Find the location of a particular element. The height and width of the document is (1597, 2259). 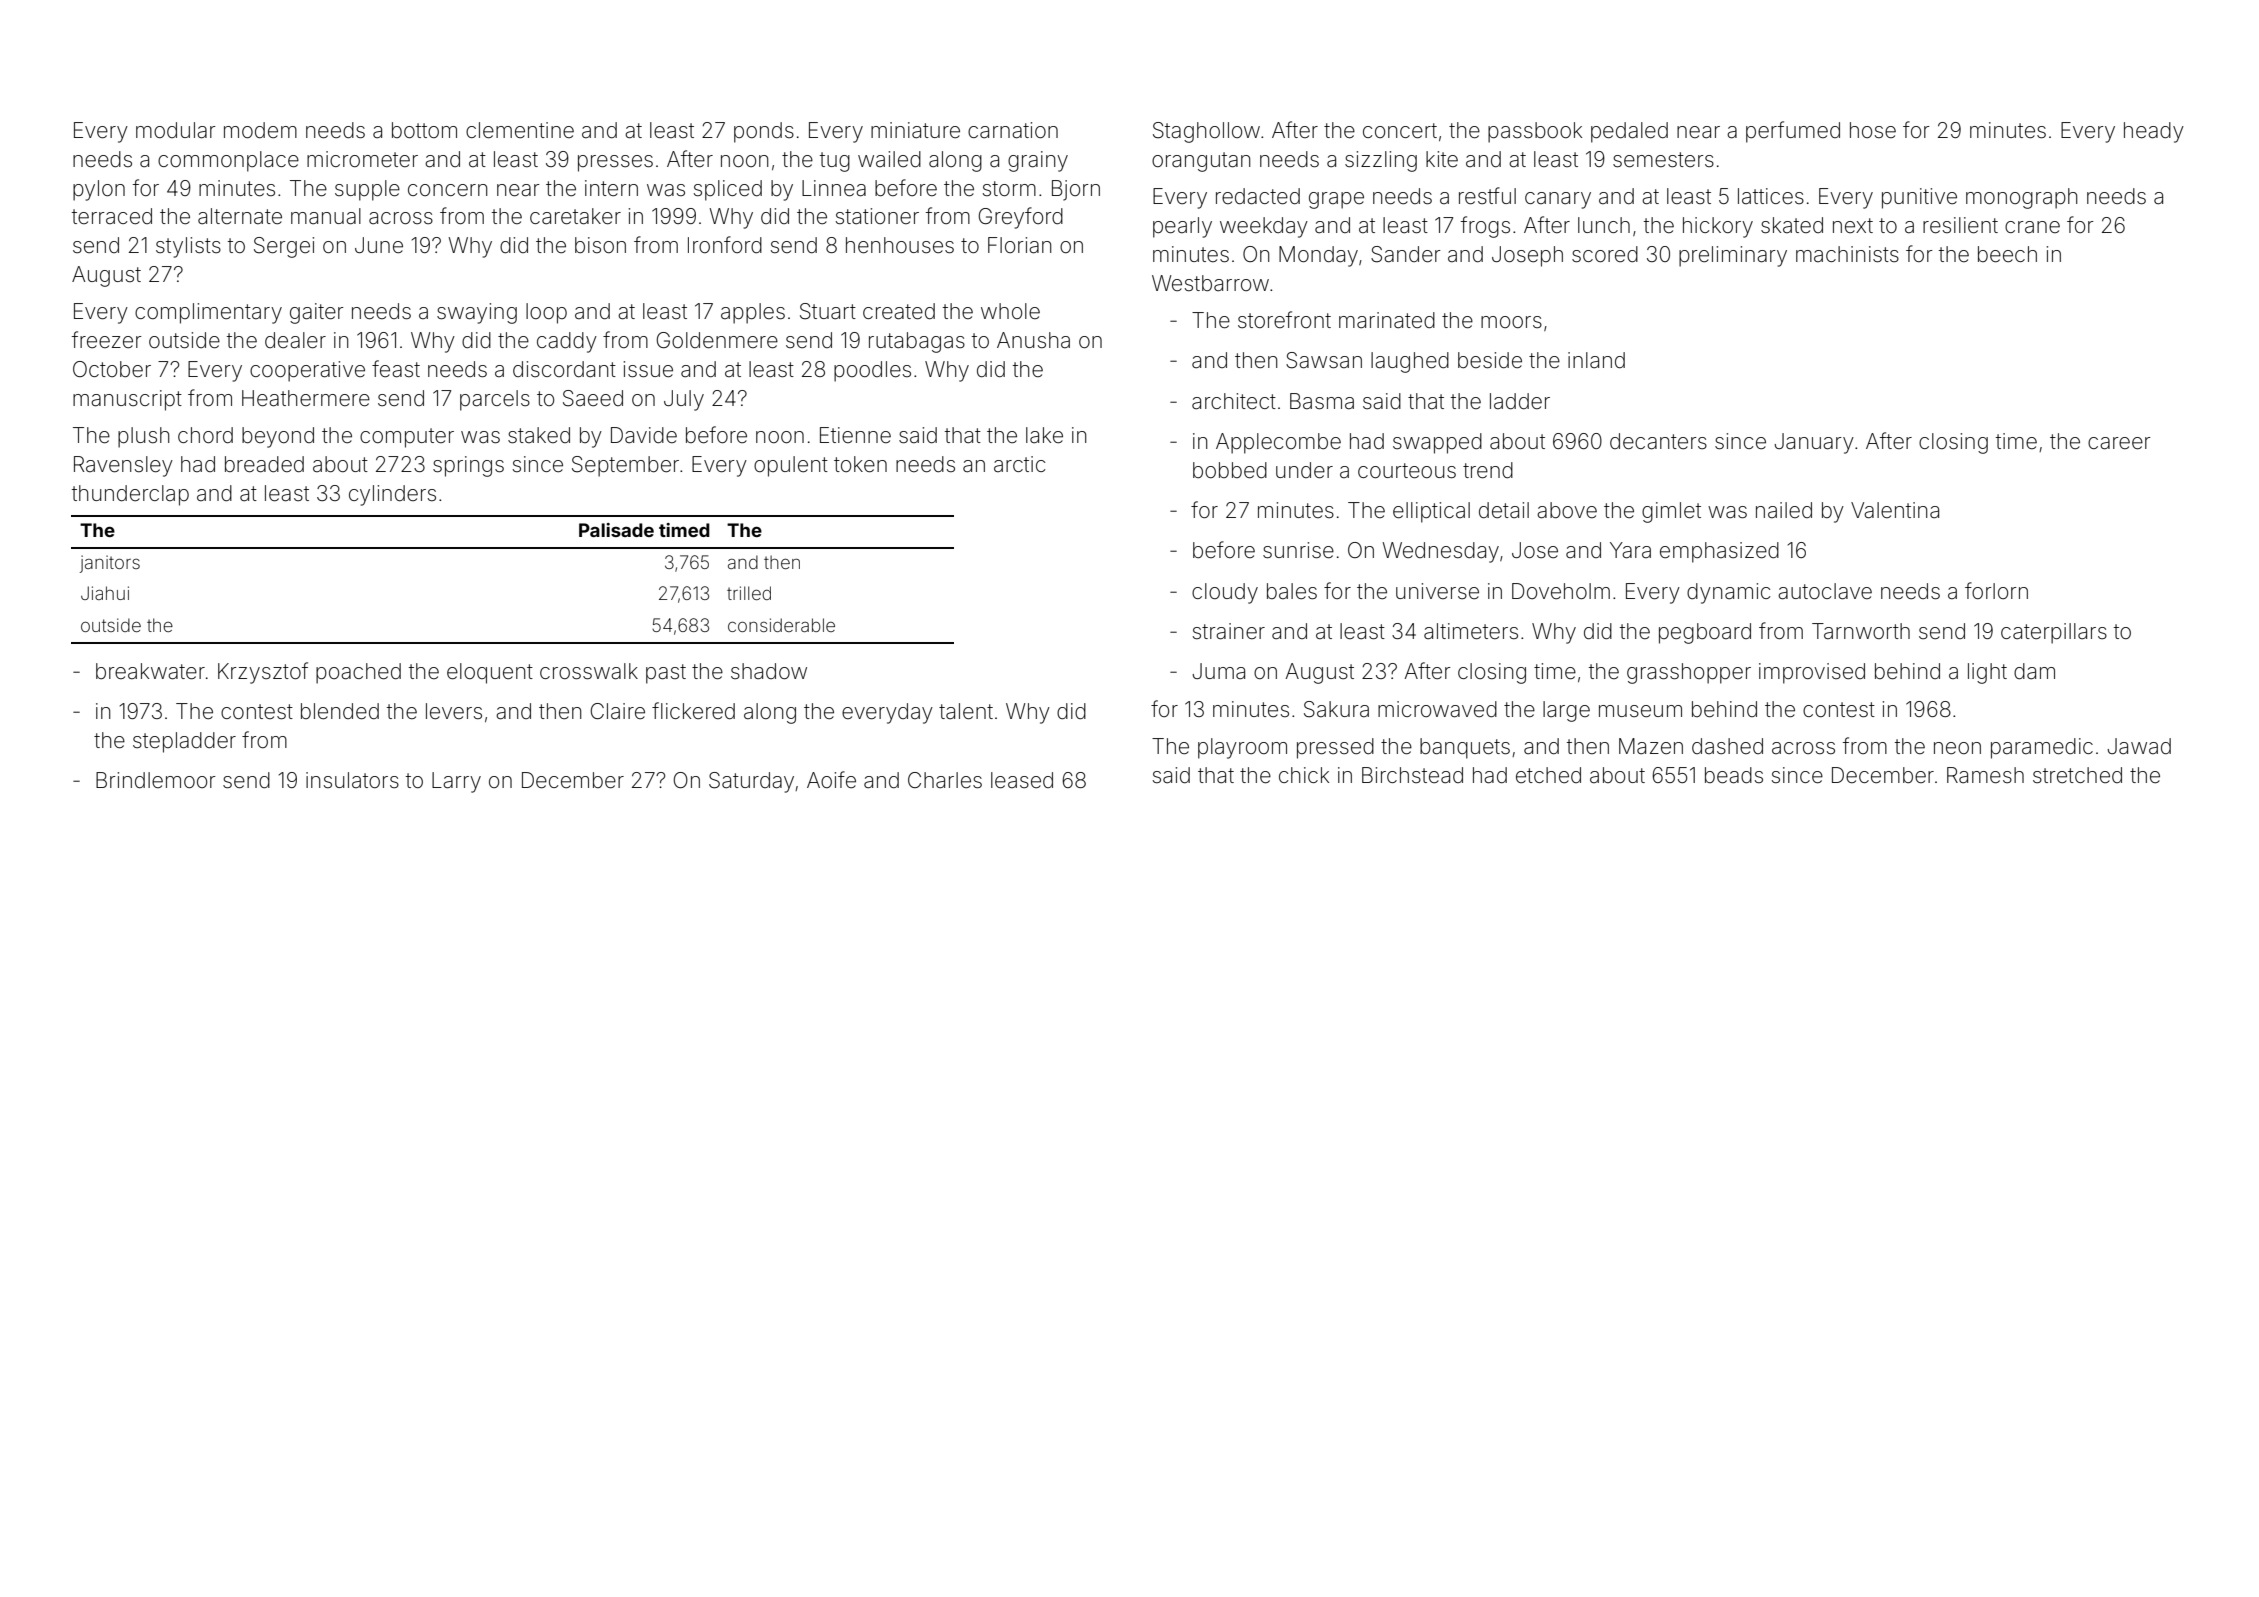

forlorn is located at coordinates (1996, 590).
